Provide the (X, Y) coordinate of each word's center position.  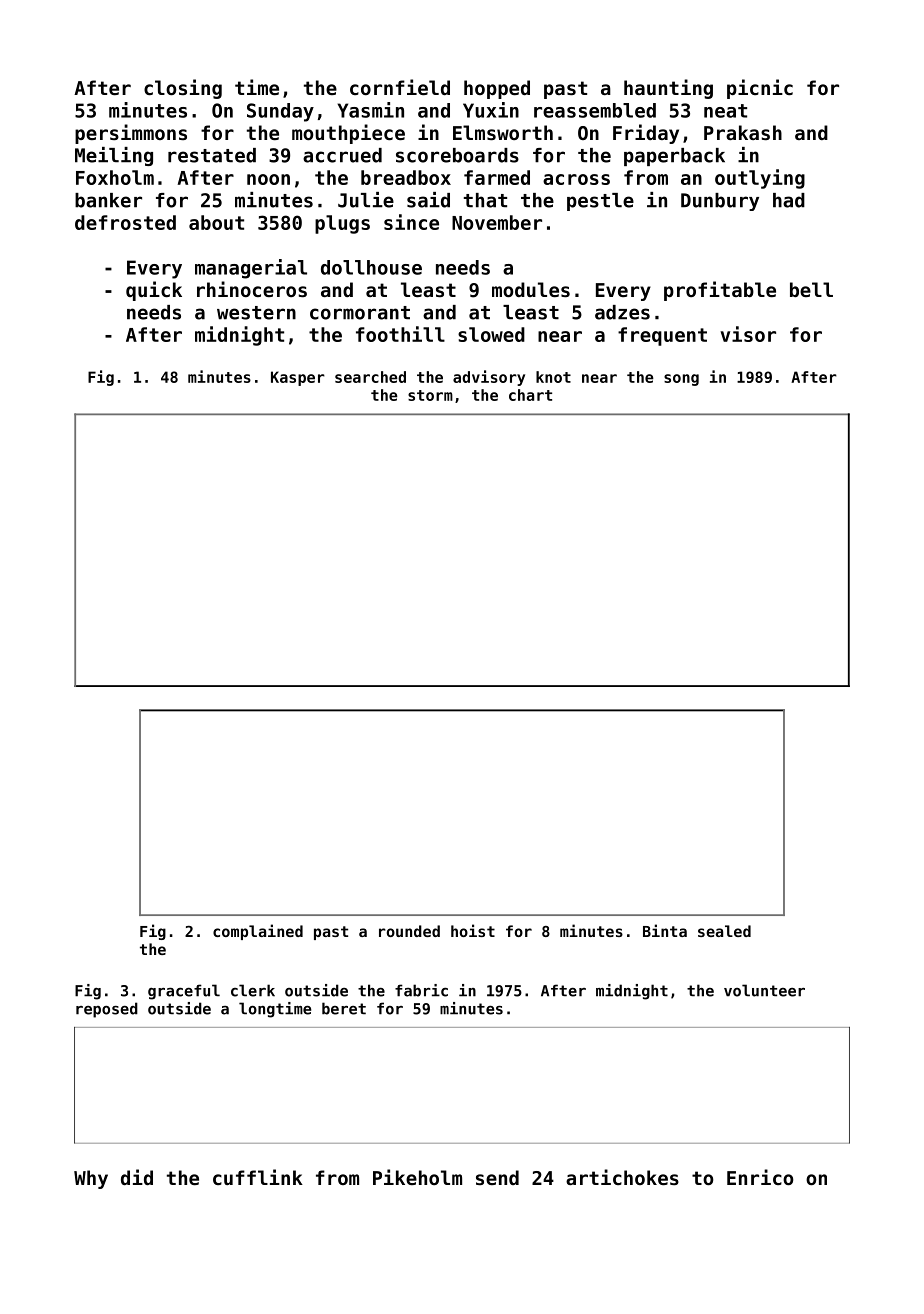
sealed (724, 931)
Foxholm (115, 177)
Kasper (298, 378)
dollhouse (371, 267)
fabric (421, 990)
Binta (665, 930)
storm (430, 395)
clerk (253, 990)
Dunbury (720, 202)
